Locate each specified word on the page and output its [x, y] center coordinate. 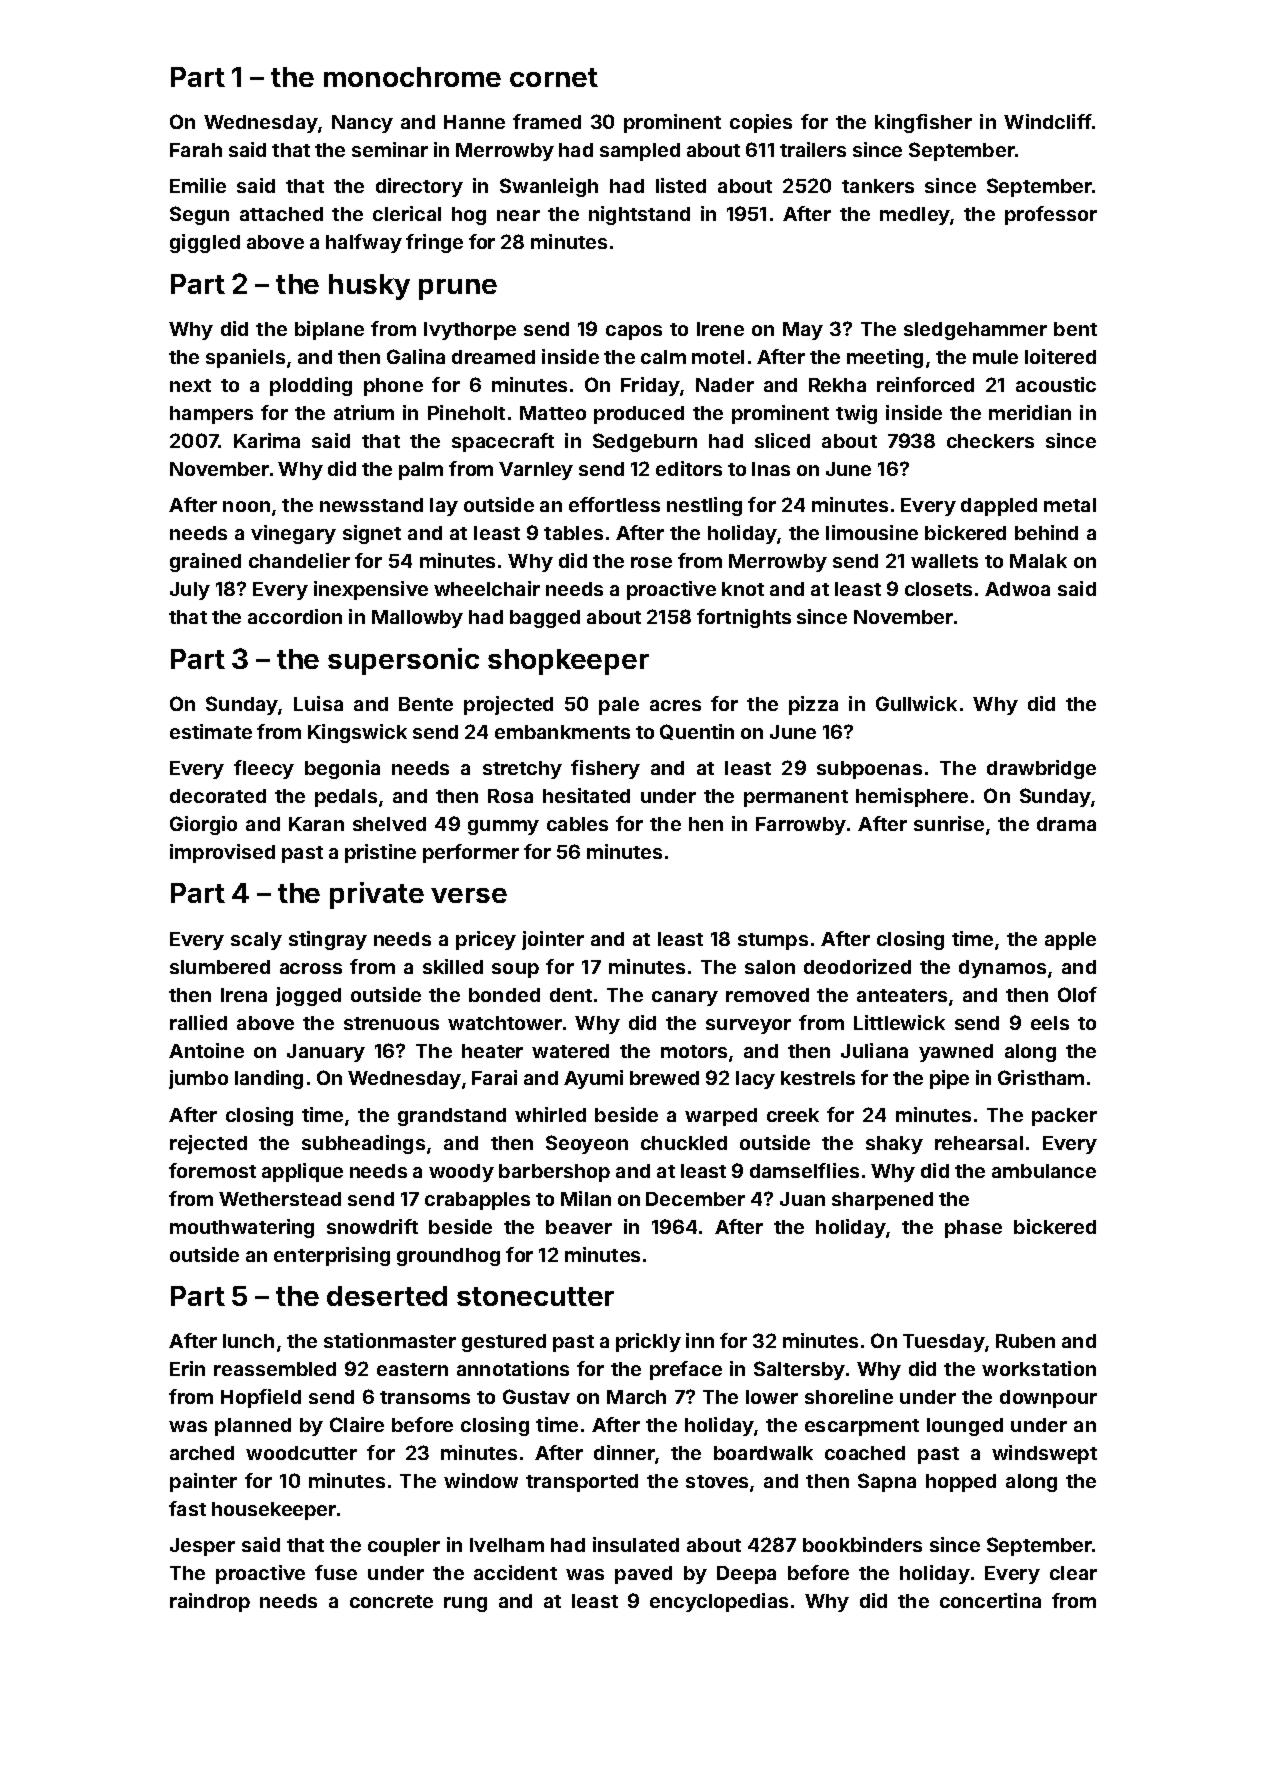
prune [458, 289]
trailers [813, 149]
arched [202, 1453]
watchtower [505, 1023]
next [190, 385]
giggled [205, 243]
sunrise [949, 823]
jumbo [198, 1079]
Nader [725, 385]
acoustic [1056, 384]
